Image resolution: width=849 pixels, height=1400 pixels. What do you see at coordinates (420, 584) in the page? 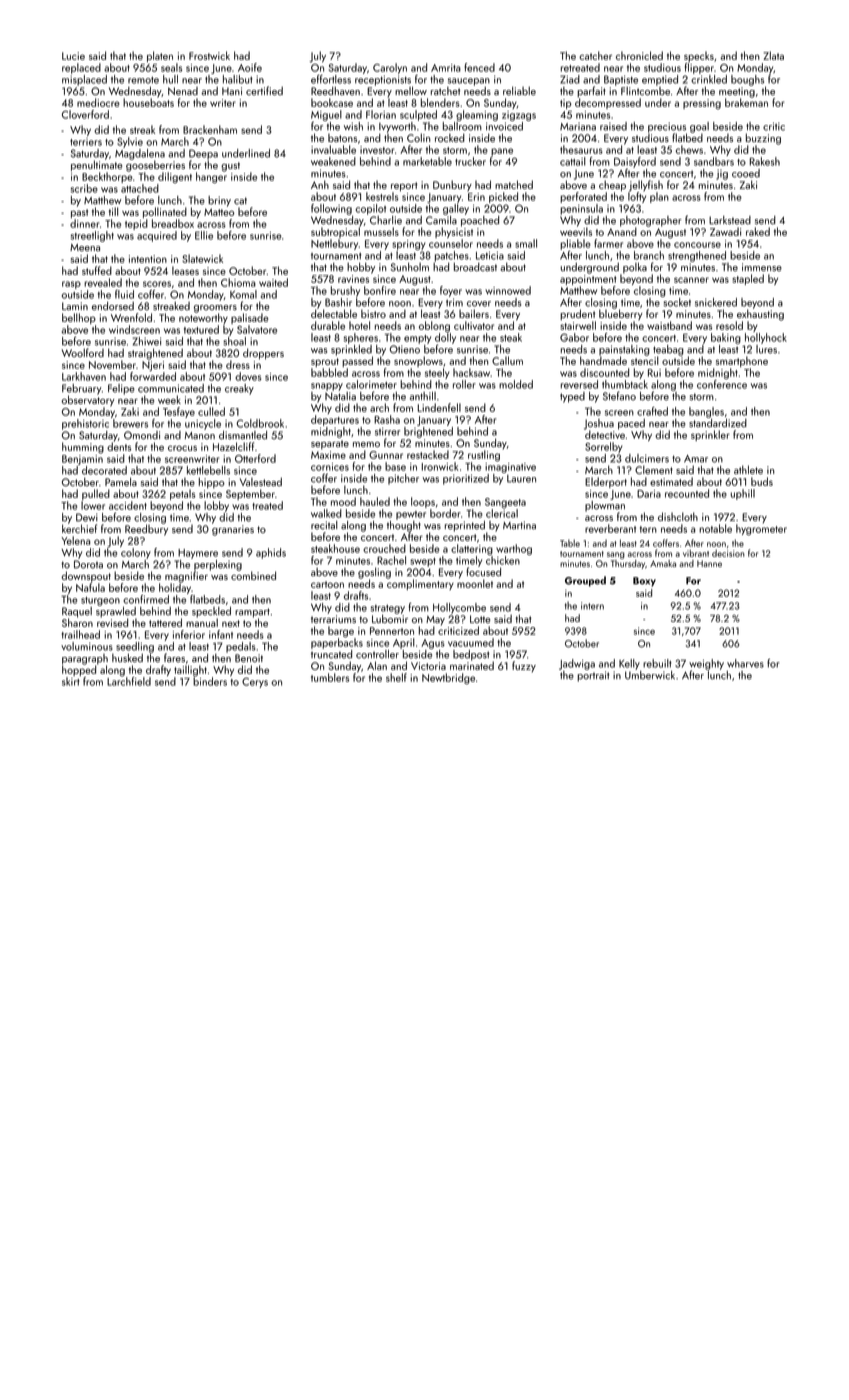
I see `complimentary` at bounding box center [420, 584].
